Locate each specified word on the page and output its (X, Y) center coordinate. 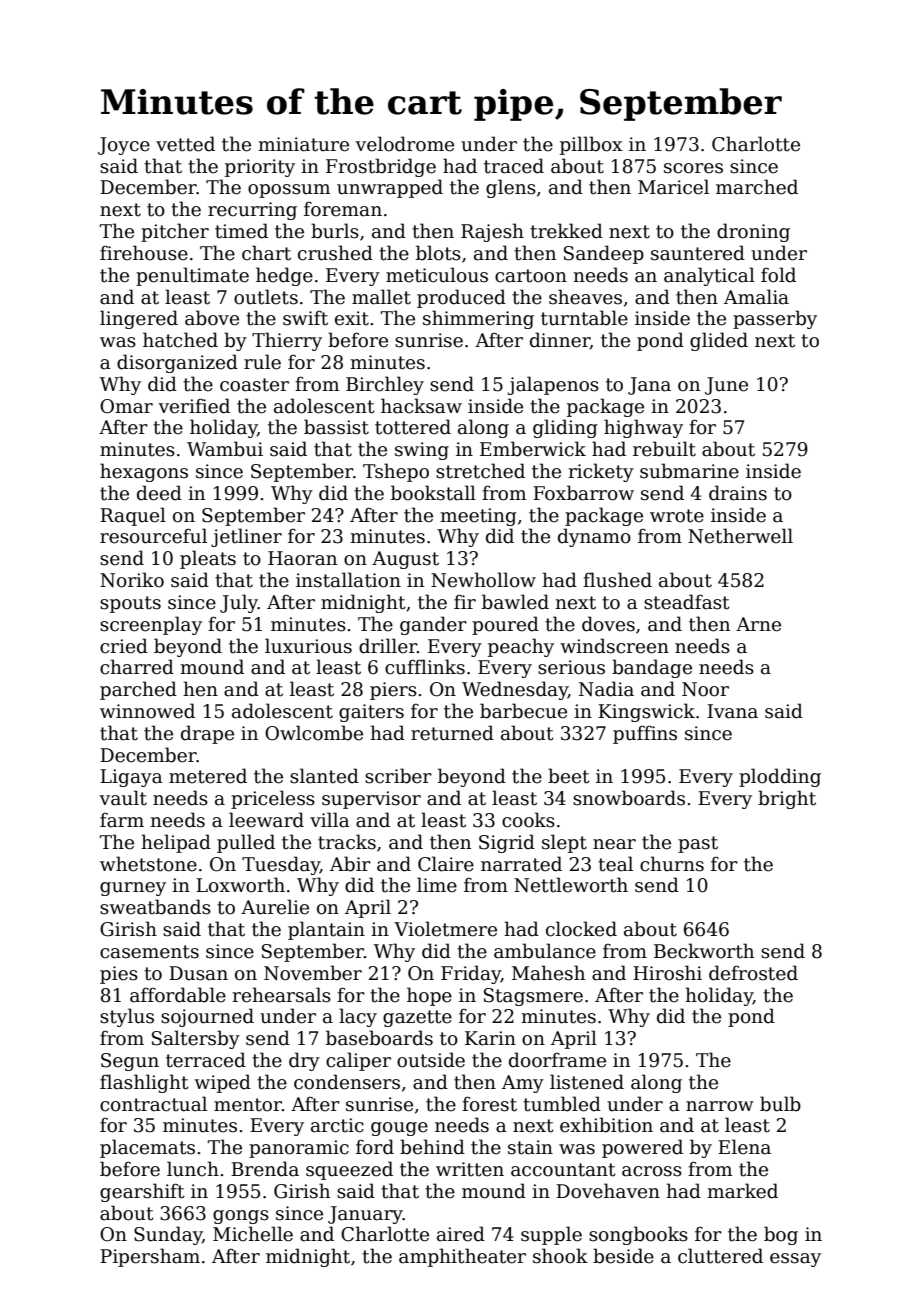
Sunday (168, 1235)
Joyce (124, 146)
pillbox (591, 145)
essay (795, 1260)
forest (489, 1104)
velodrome (404, 144)
